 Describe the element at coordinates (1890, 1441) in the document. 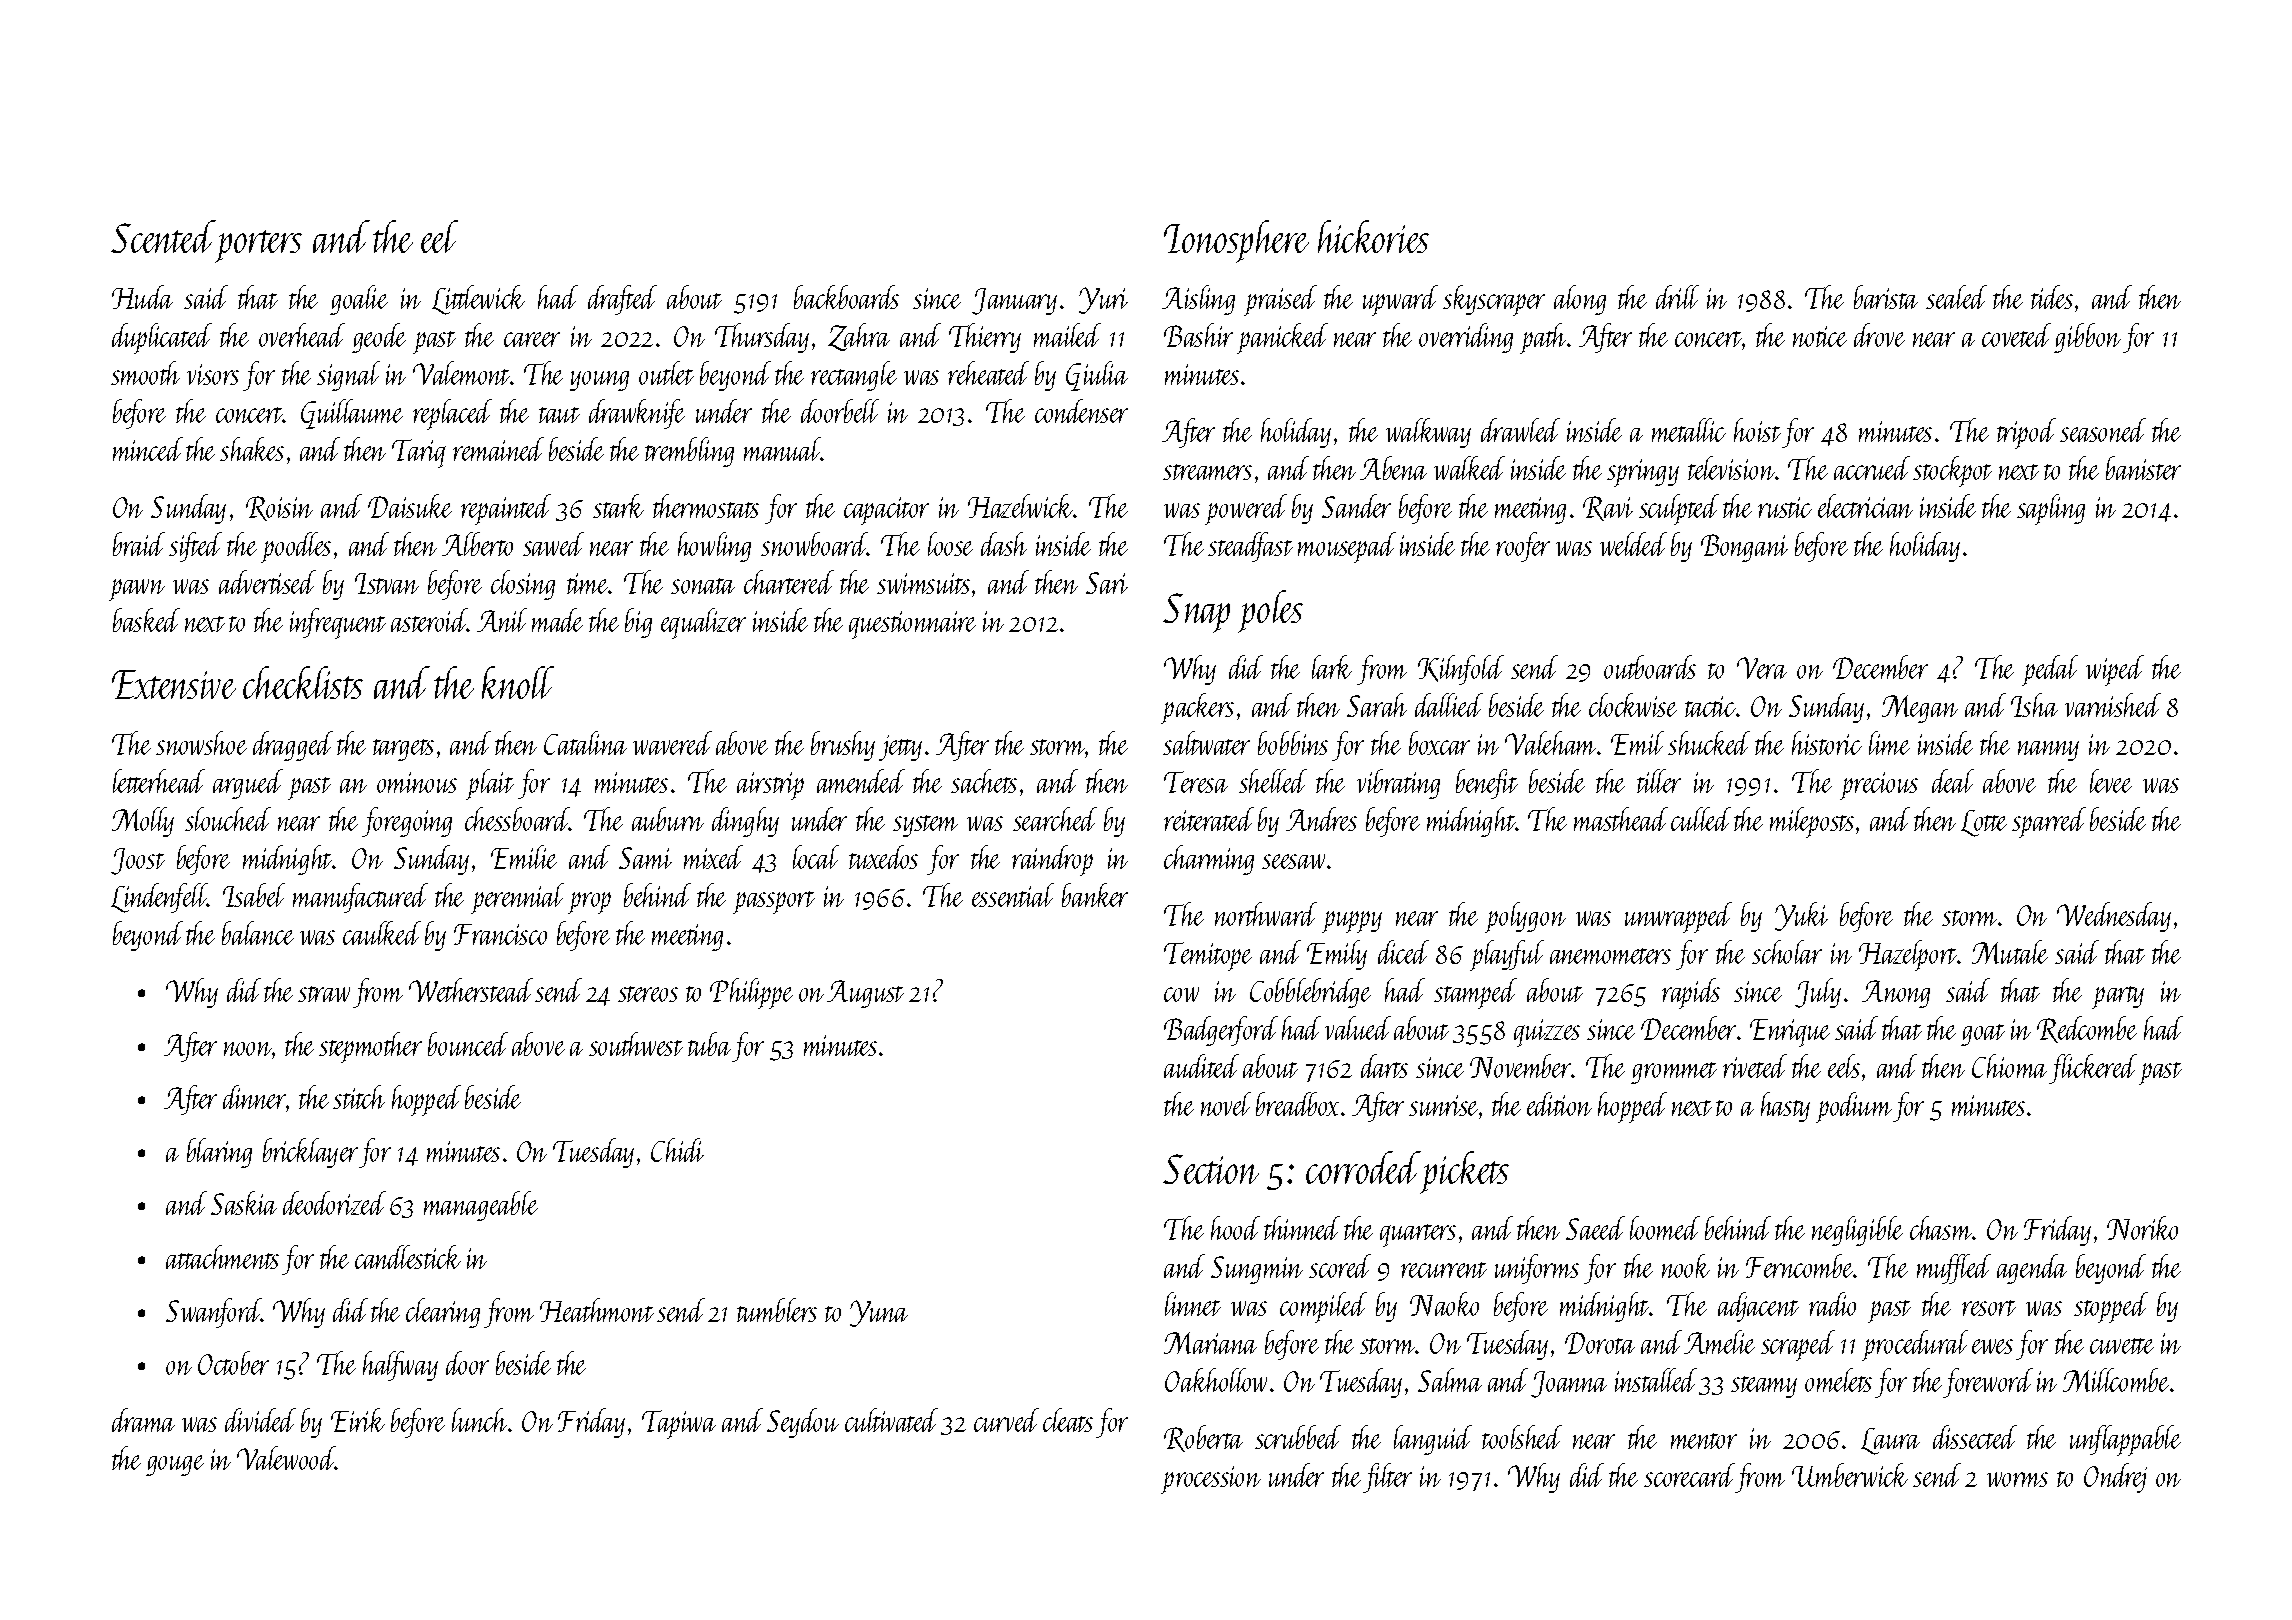

I see `Laura` at that location.
